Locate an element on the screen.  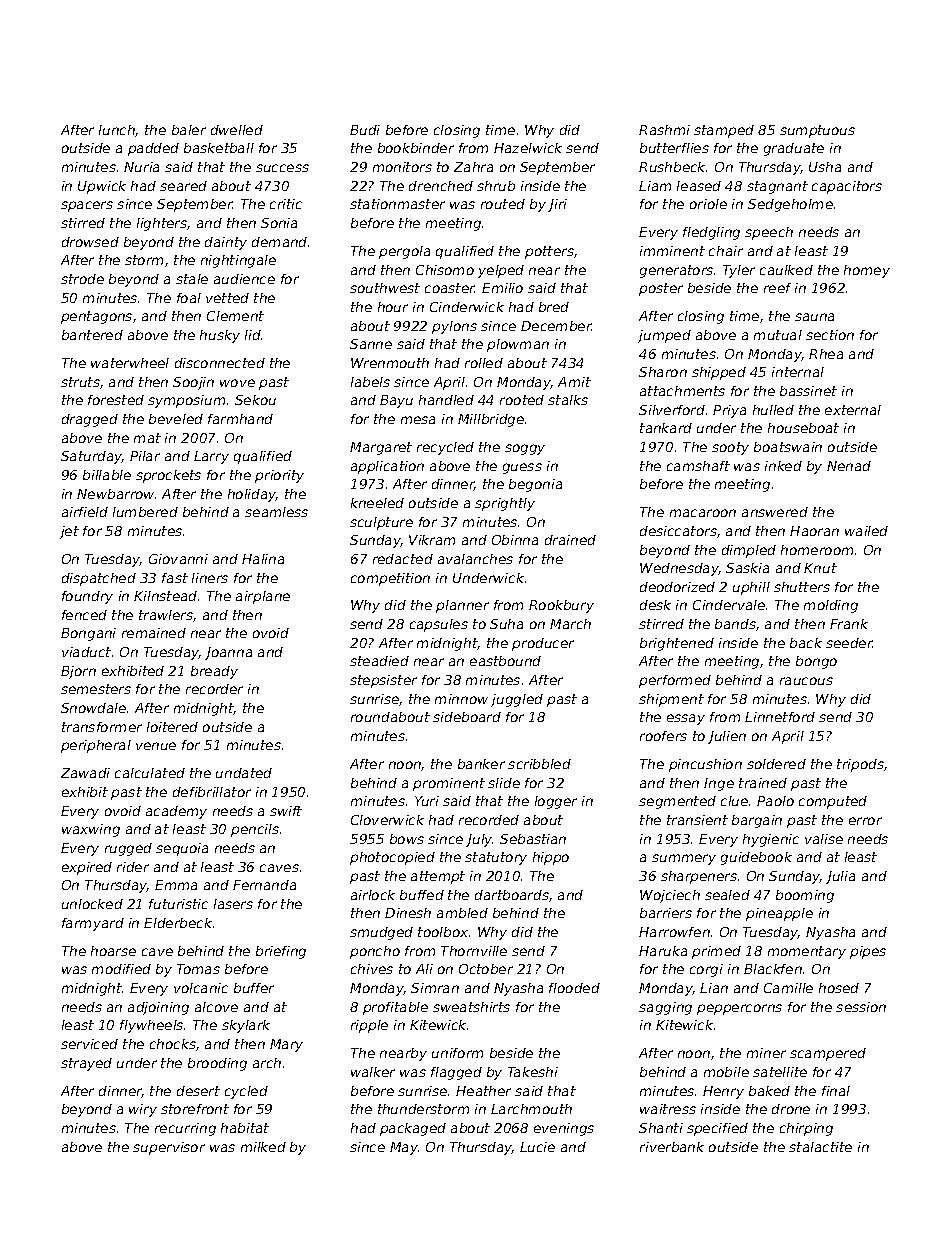
Chisomo is located at coordinates (445, 270).
